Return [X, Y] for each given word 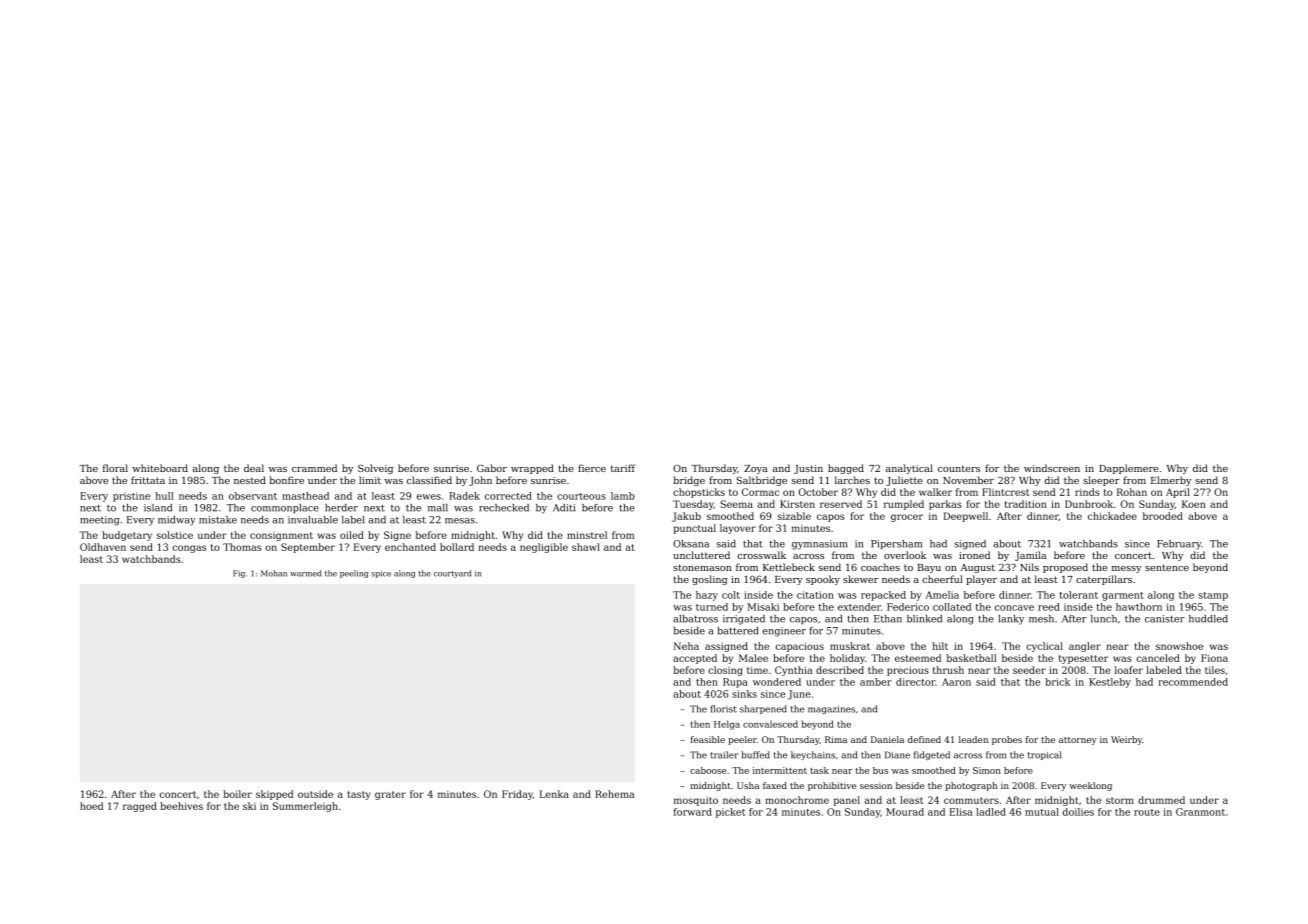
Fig [239, 574]
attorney [1078, 741]
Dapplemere [1128, 469]
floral [115, 468]
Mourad [905, 812]
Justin [808, 469]
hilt [940, 646]
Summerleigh [305, 807]
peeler [742, 740]
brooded [1163, 516]
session [876, 785]
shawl [586, 547]
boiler [237, 794]
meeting [99, 521]
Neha [686, 646]
